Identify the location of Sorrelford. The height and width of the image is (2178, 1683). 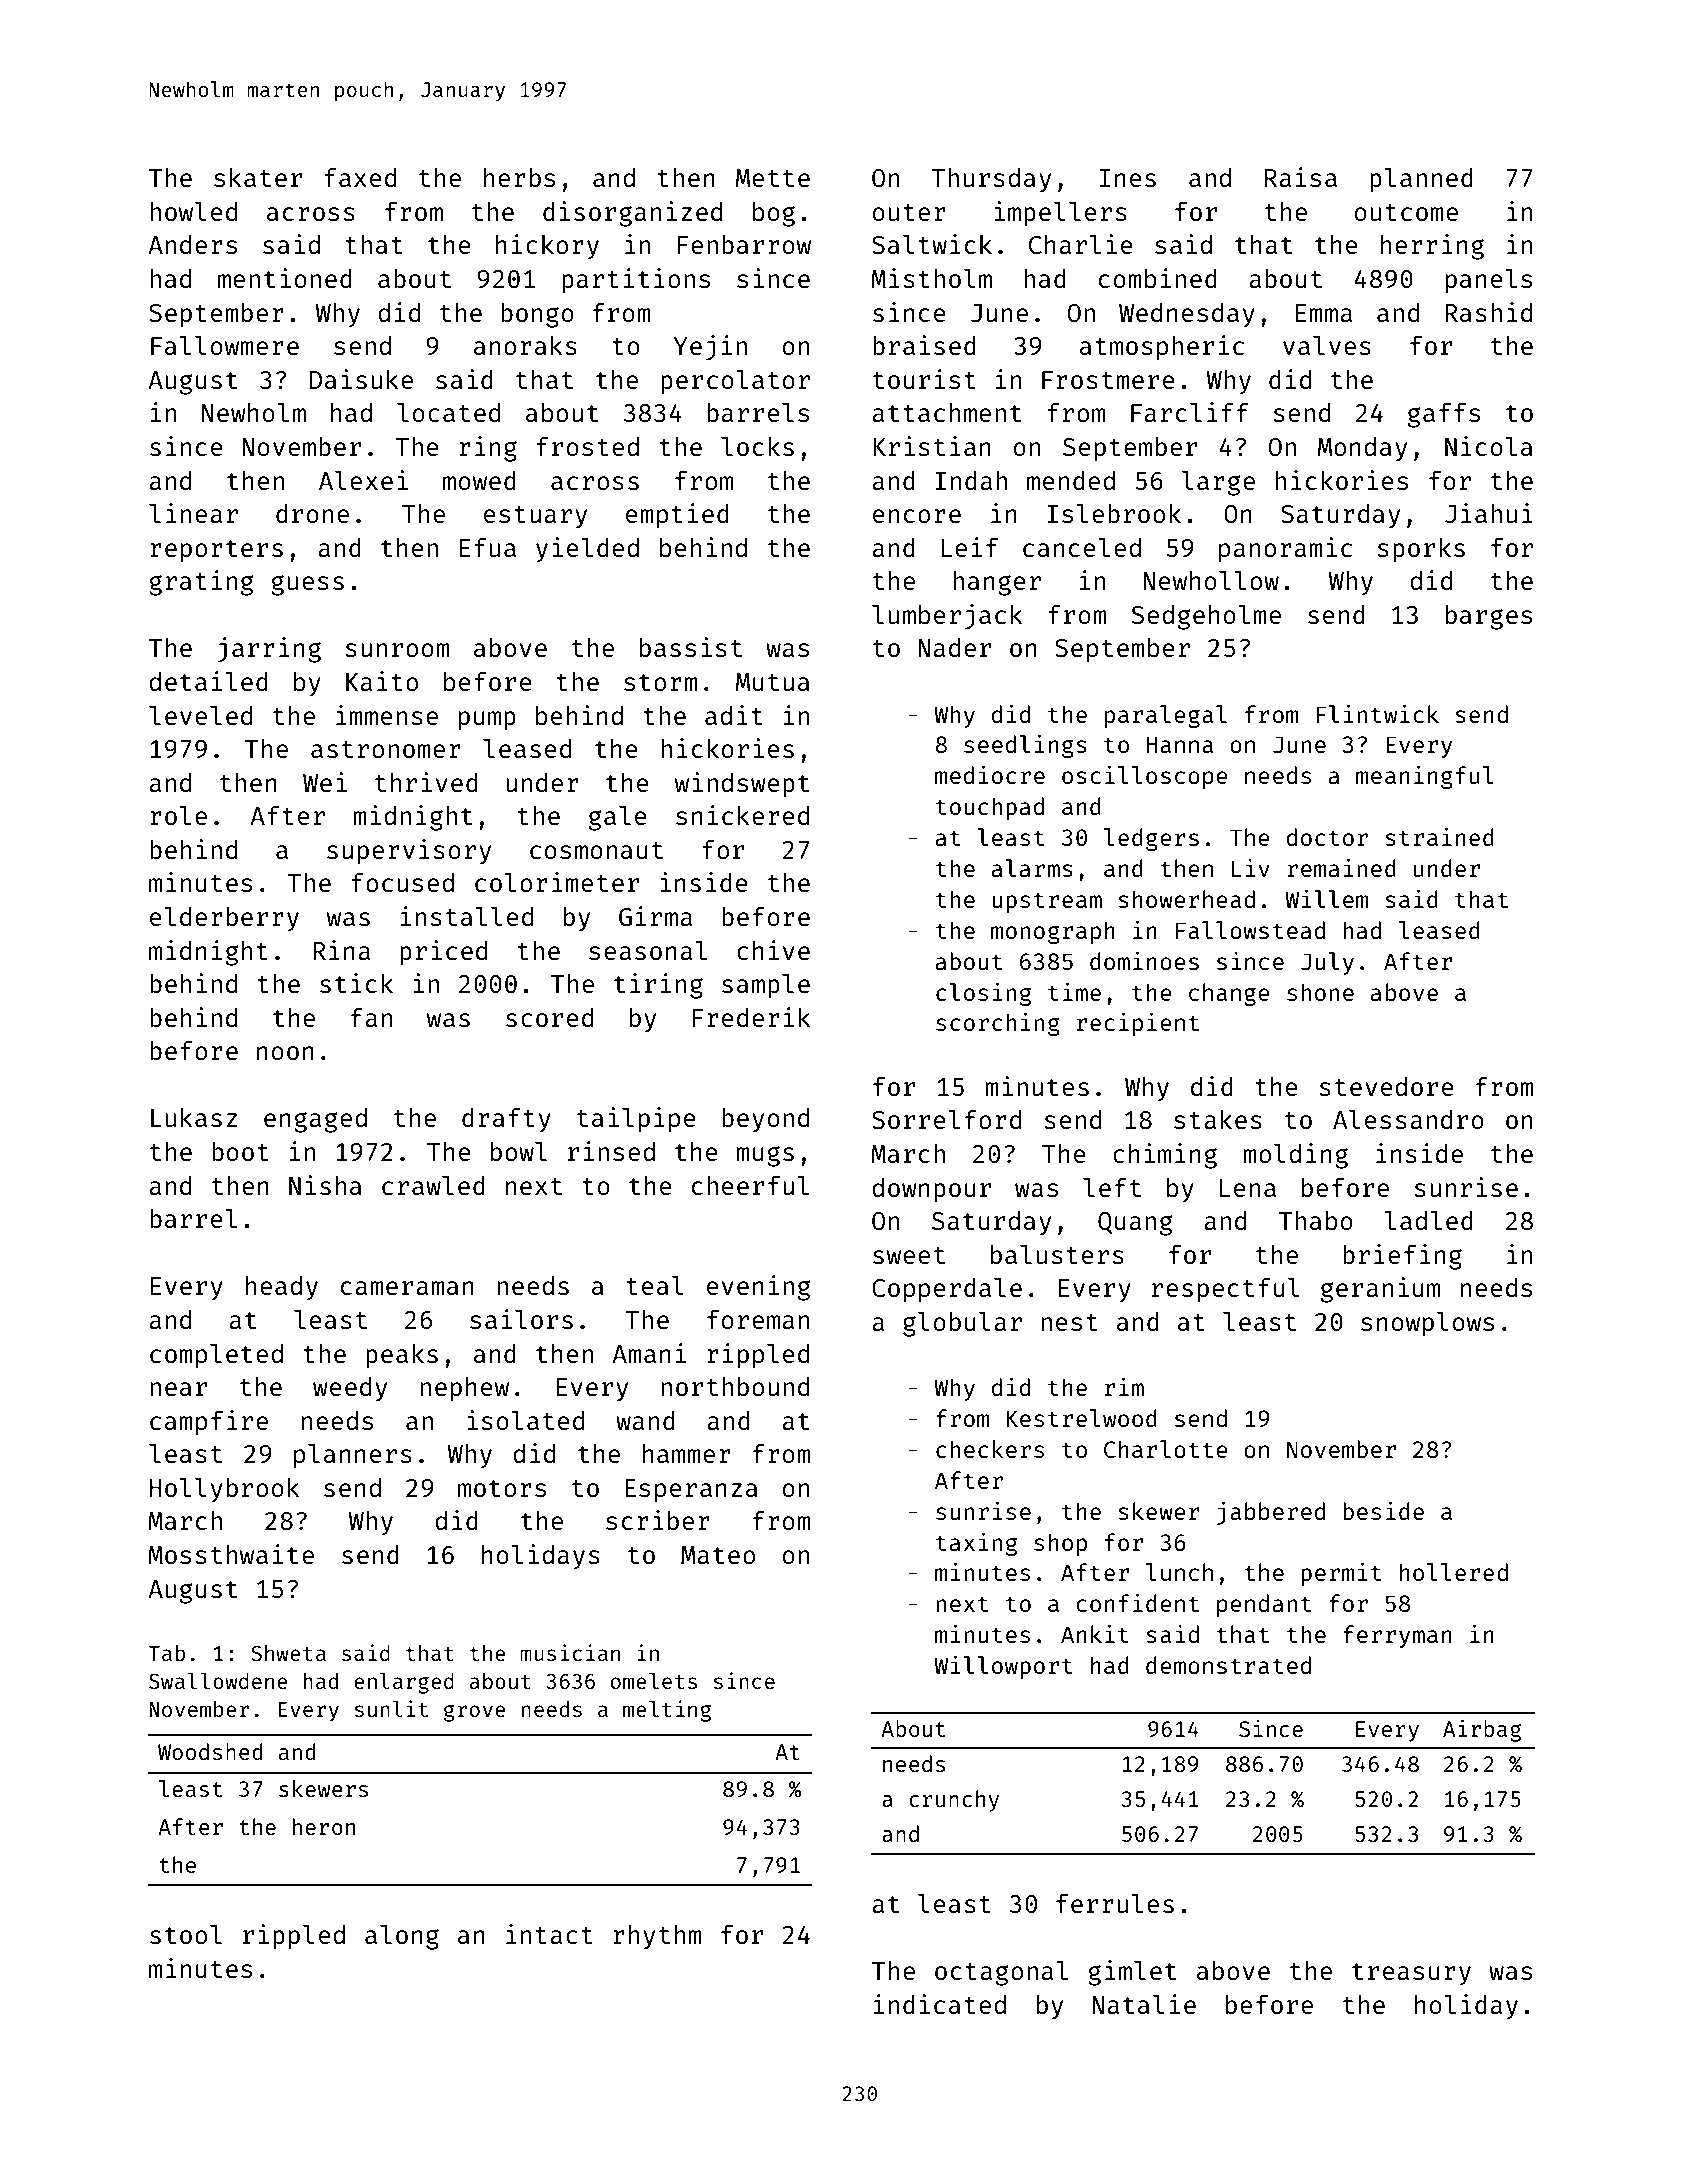
(946, 1119).
